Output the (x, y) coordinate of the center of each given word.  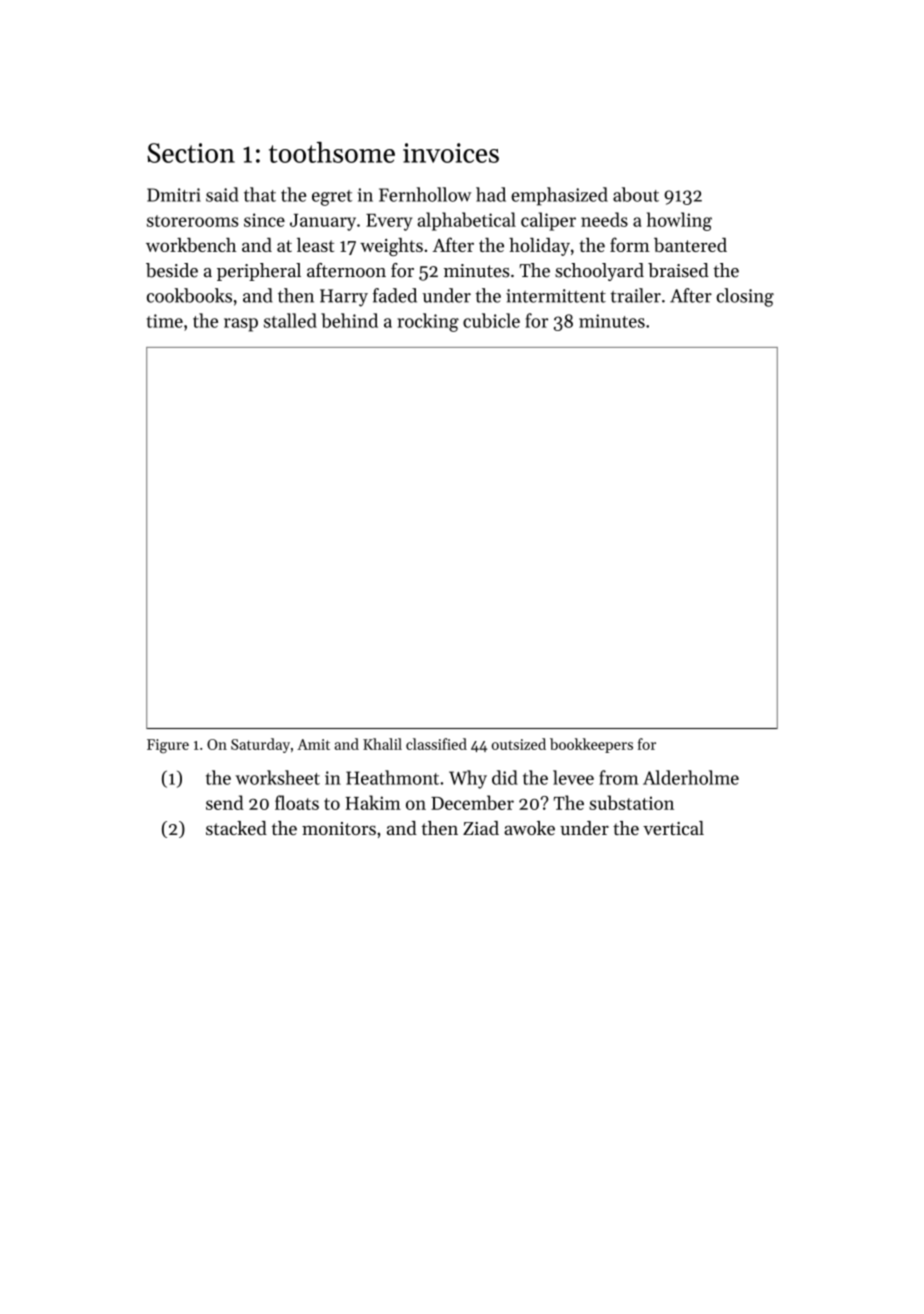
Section (191, 153)
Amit (313, 744)
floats (297, 802)
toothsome (332, 152)
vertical (673, 828)
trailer (636, 295)
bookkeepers (591, 745)
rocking (428, 322)
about (636, 194)
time (165, 321)
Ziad (481, 828)
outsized (519, 744)
